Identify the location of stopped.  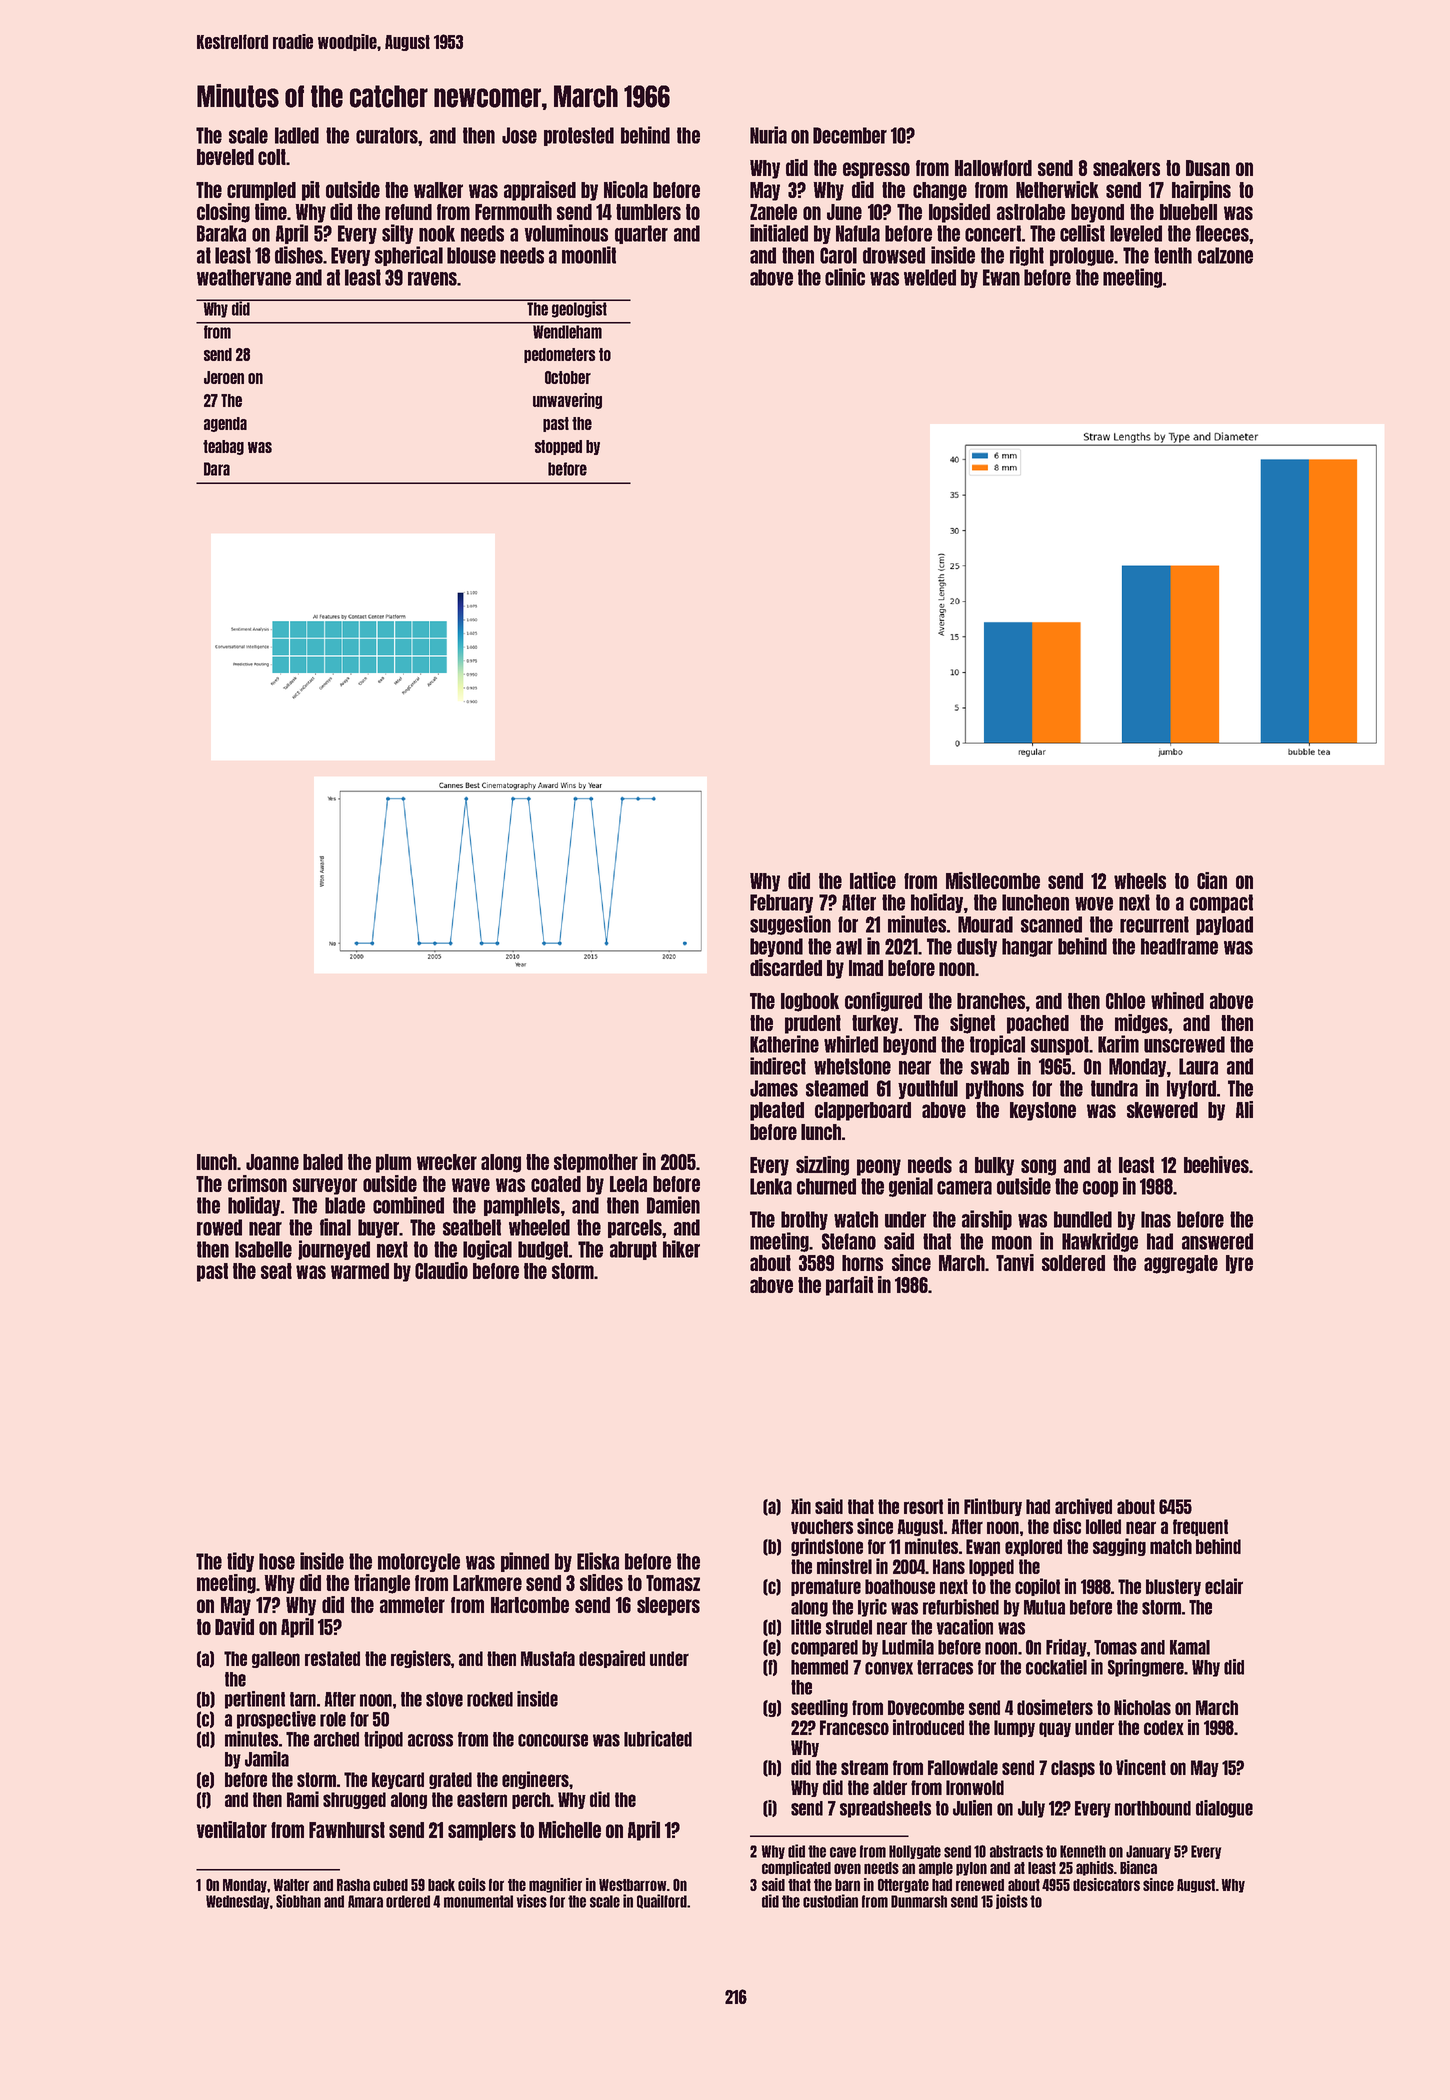
(558, 447).
